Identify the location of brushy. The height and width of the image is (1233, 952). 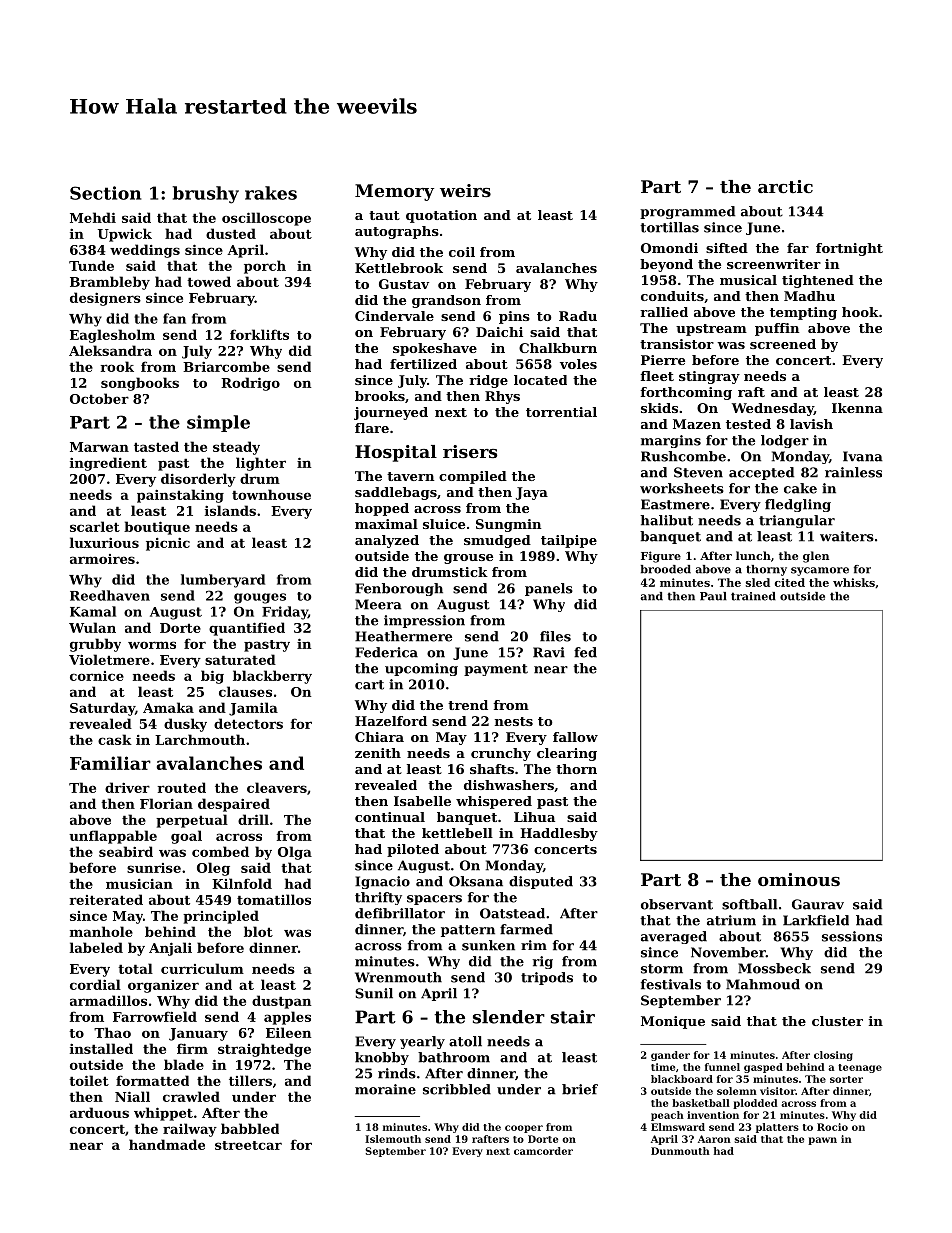
(206, 195).
